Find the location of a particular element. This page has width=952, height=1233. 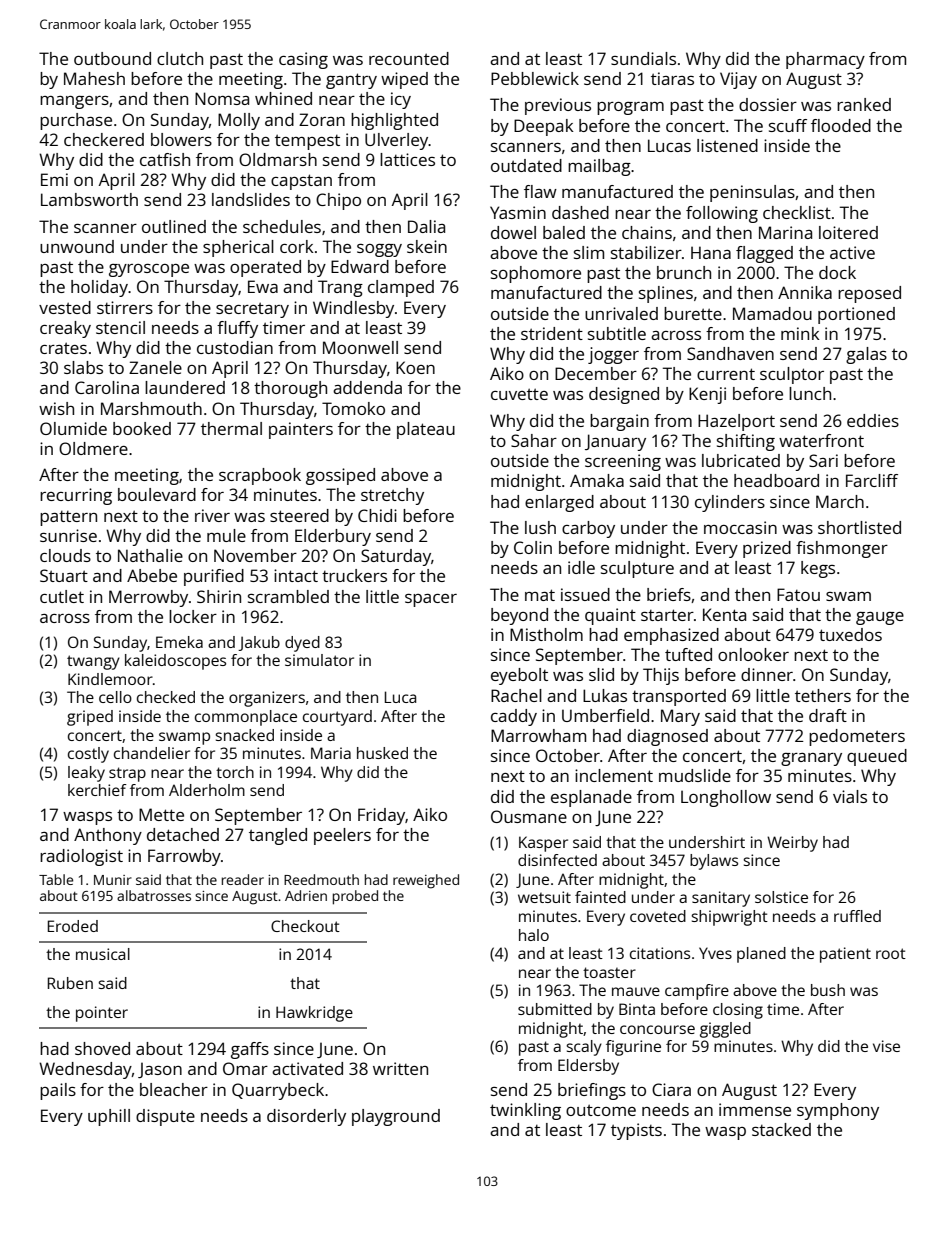

Molly is located at coordinates (239, 121).
